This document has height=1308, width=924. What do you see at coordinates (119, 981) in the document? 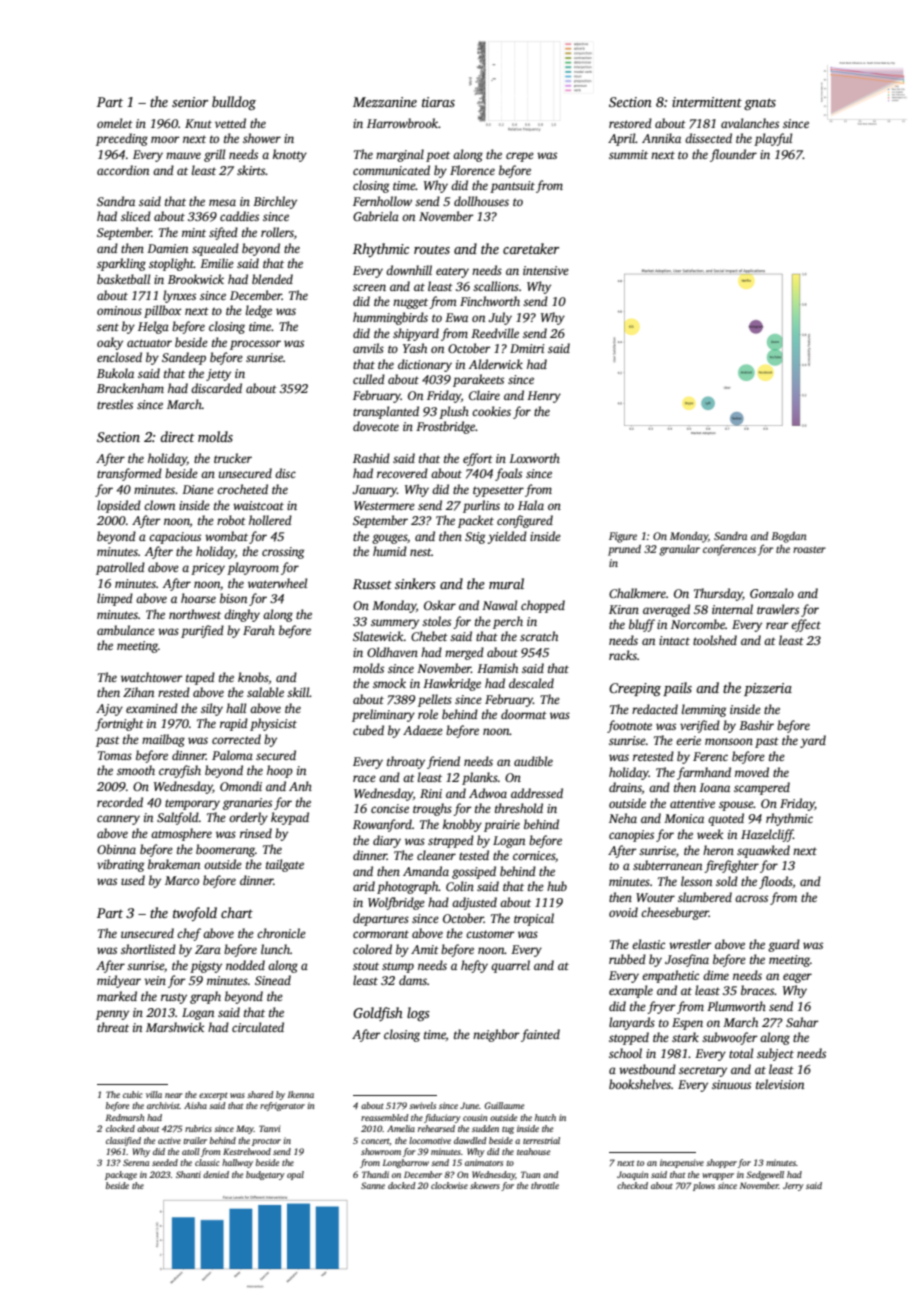
I see `midyear` at bounding box center [119, 981].
